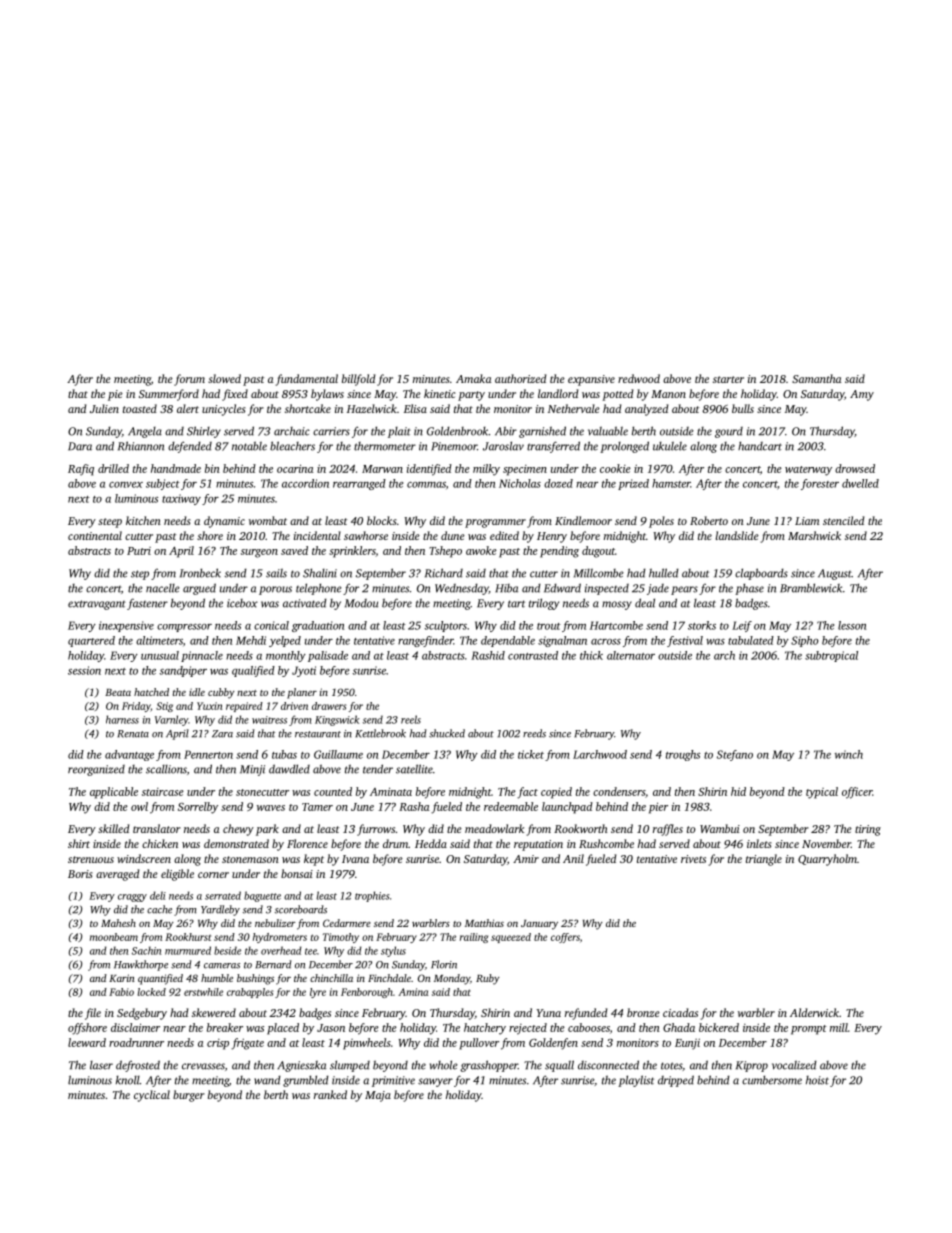  Describe the element at coordinates (506, 588) in the image. I see `Hiba` at that location.
